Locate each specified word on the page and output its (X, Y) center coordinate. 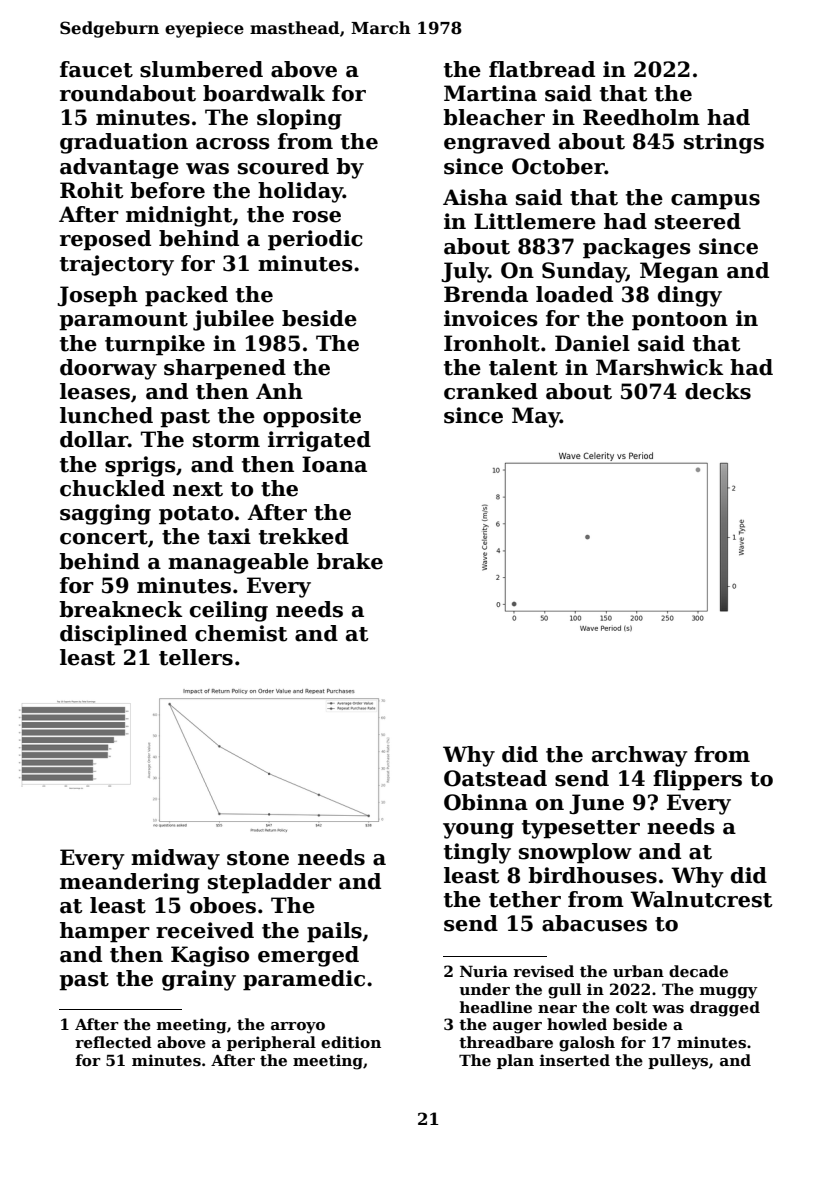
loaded (574, 294)
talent (523, 367)
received (205, 930)
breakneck (120, 609)
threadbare (506, 1042)
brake (350, 561)
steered (698, 221)
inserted (575, 1060)
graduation (124, 143)
